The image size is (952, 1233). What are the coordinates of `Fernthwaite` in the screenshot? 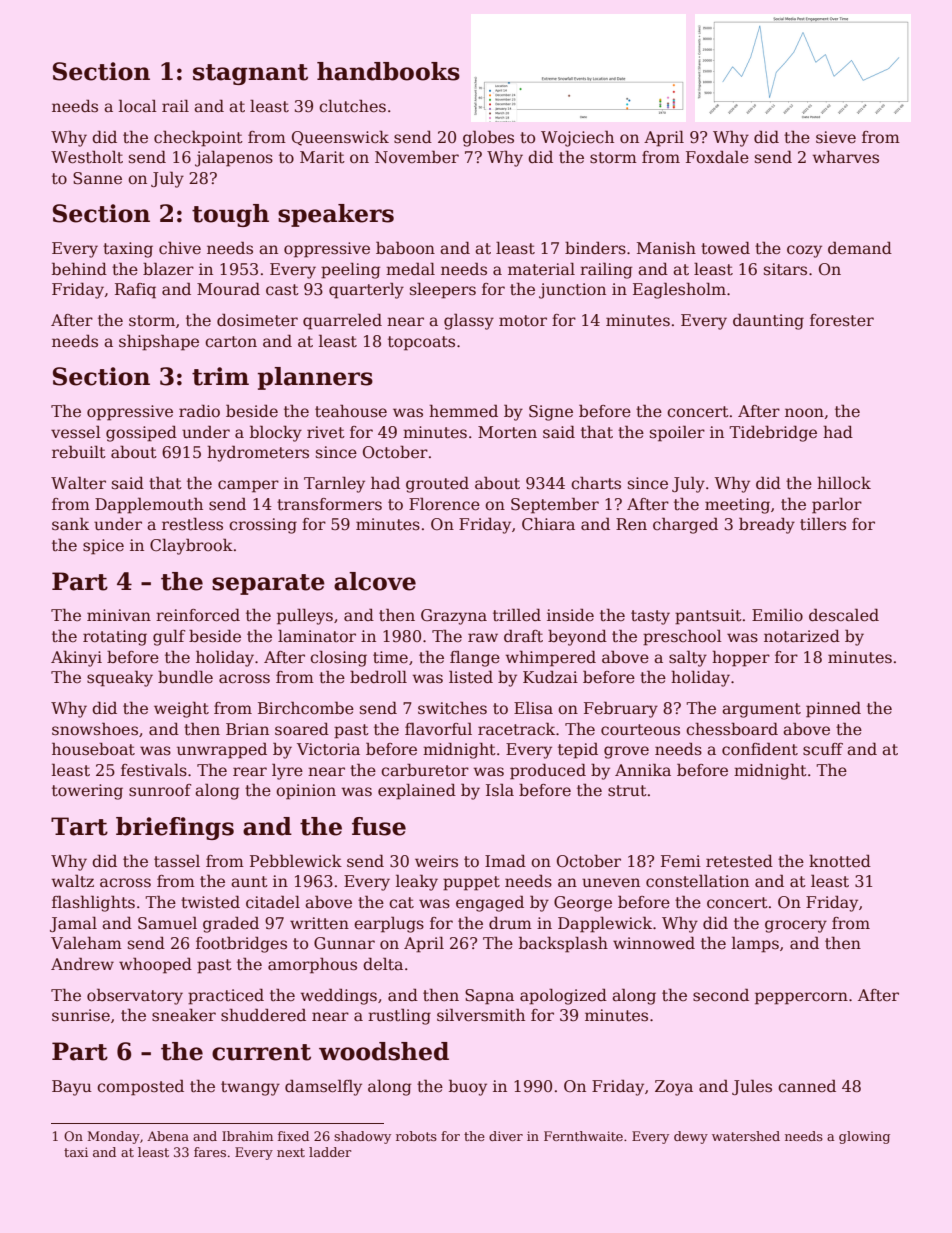 It's located at (583, 1136).
